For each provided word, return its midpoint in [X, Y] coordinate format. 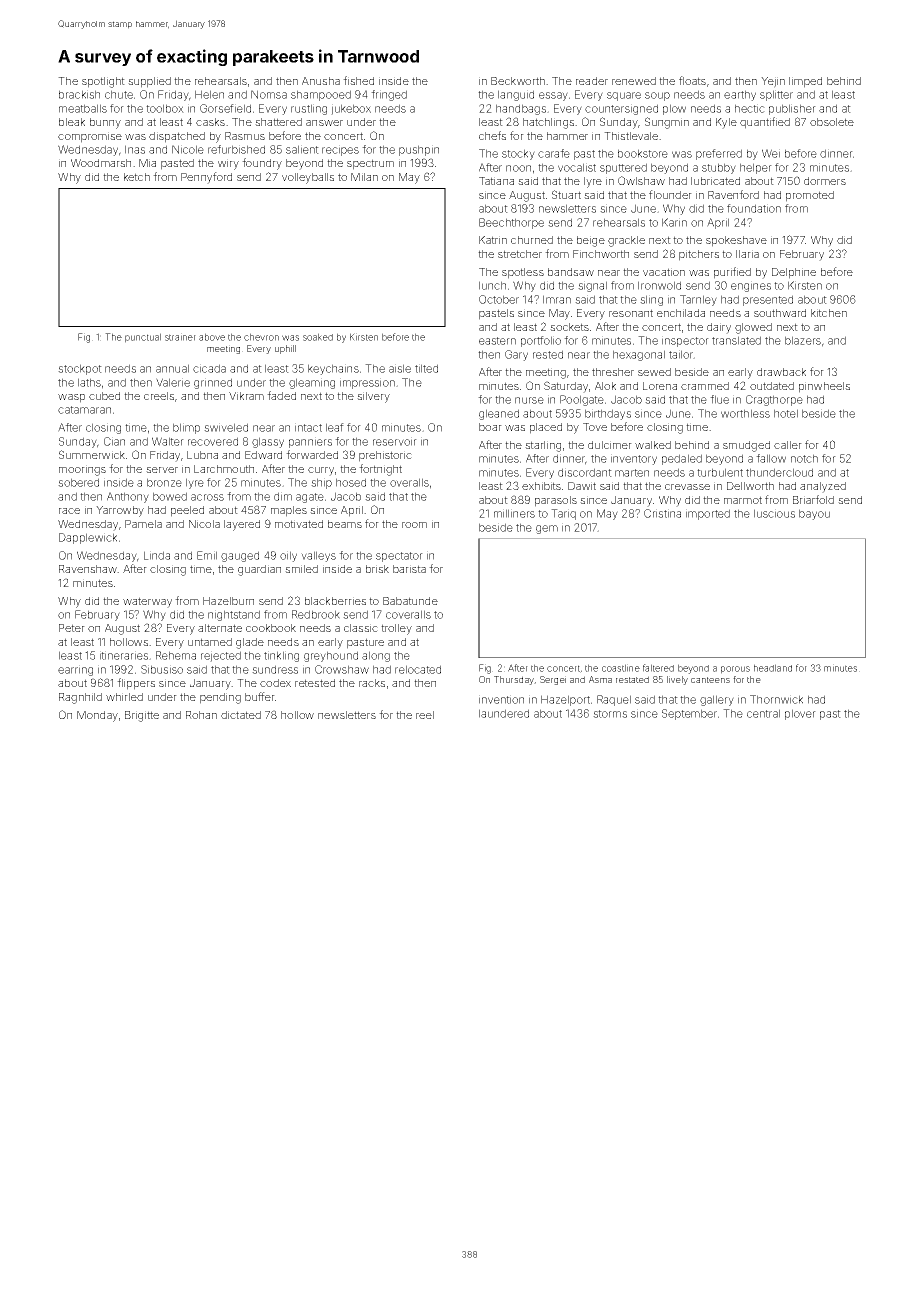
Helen [209, 94]
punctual [143, 338]
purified [732, 273]
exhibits [541, 486]
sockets [569, 327]
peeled [187, 511]
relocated [418, 669]
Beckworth [518, 81]
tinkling [281, 656]
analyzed [823, 487]
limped [805, 82]
